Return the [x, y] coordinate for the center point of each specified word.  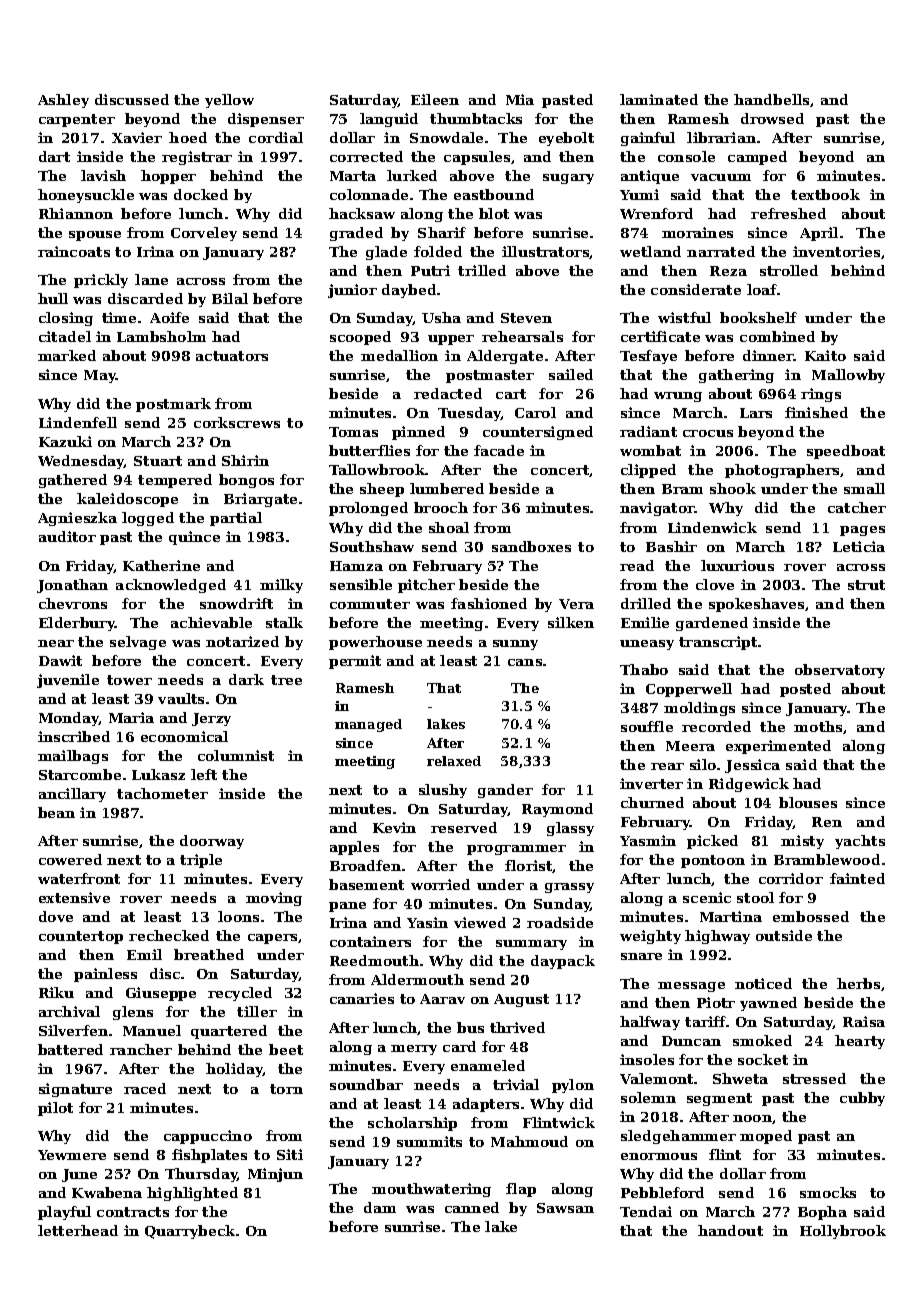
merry [414, 1050]
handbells [771, 99]
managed [368, 725]
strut [866, 585]
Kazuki [65, 441]
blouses [808, 802]
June [79, 1175]
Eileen [435, 99]
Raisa [864, 1021]
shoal [449, 527]
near [56, 643]
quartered [229, 1032]
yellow [229, 101]
